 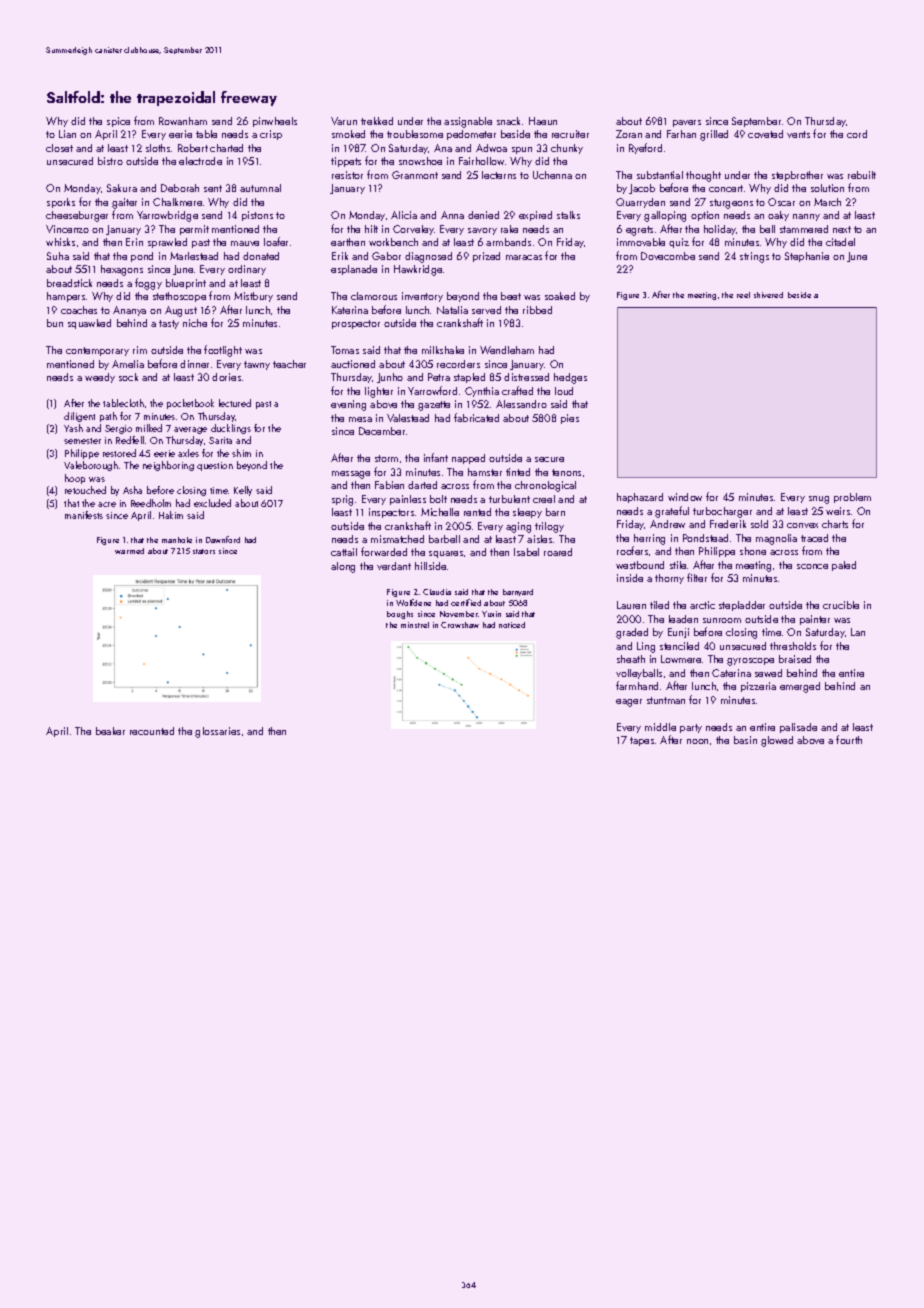 What do you see at coordinates (243, 491) in the document?
I see `Kelly` at bounding box center [243, 491].
